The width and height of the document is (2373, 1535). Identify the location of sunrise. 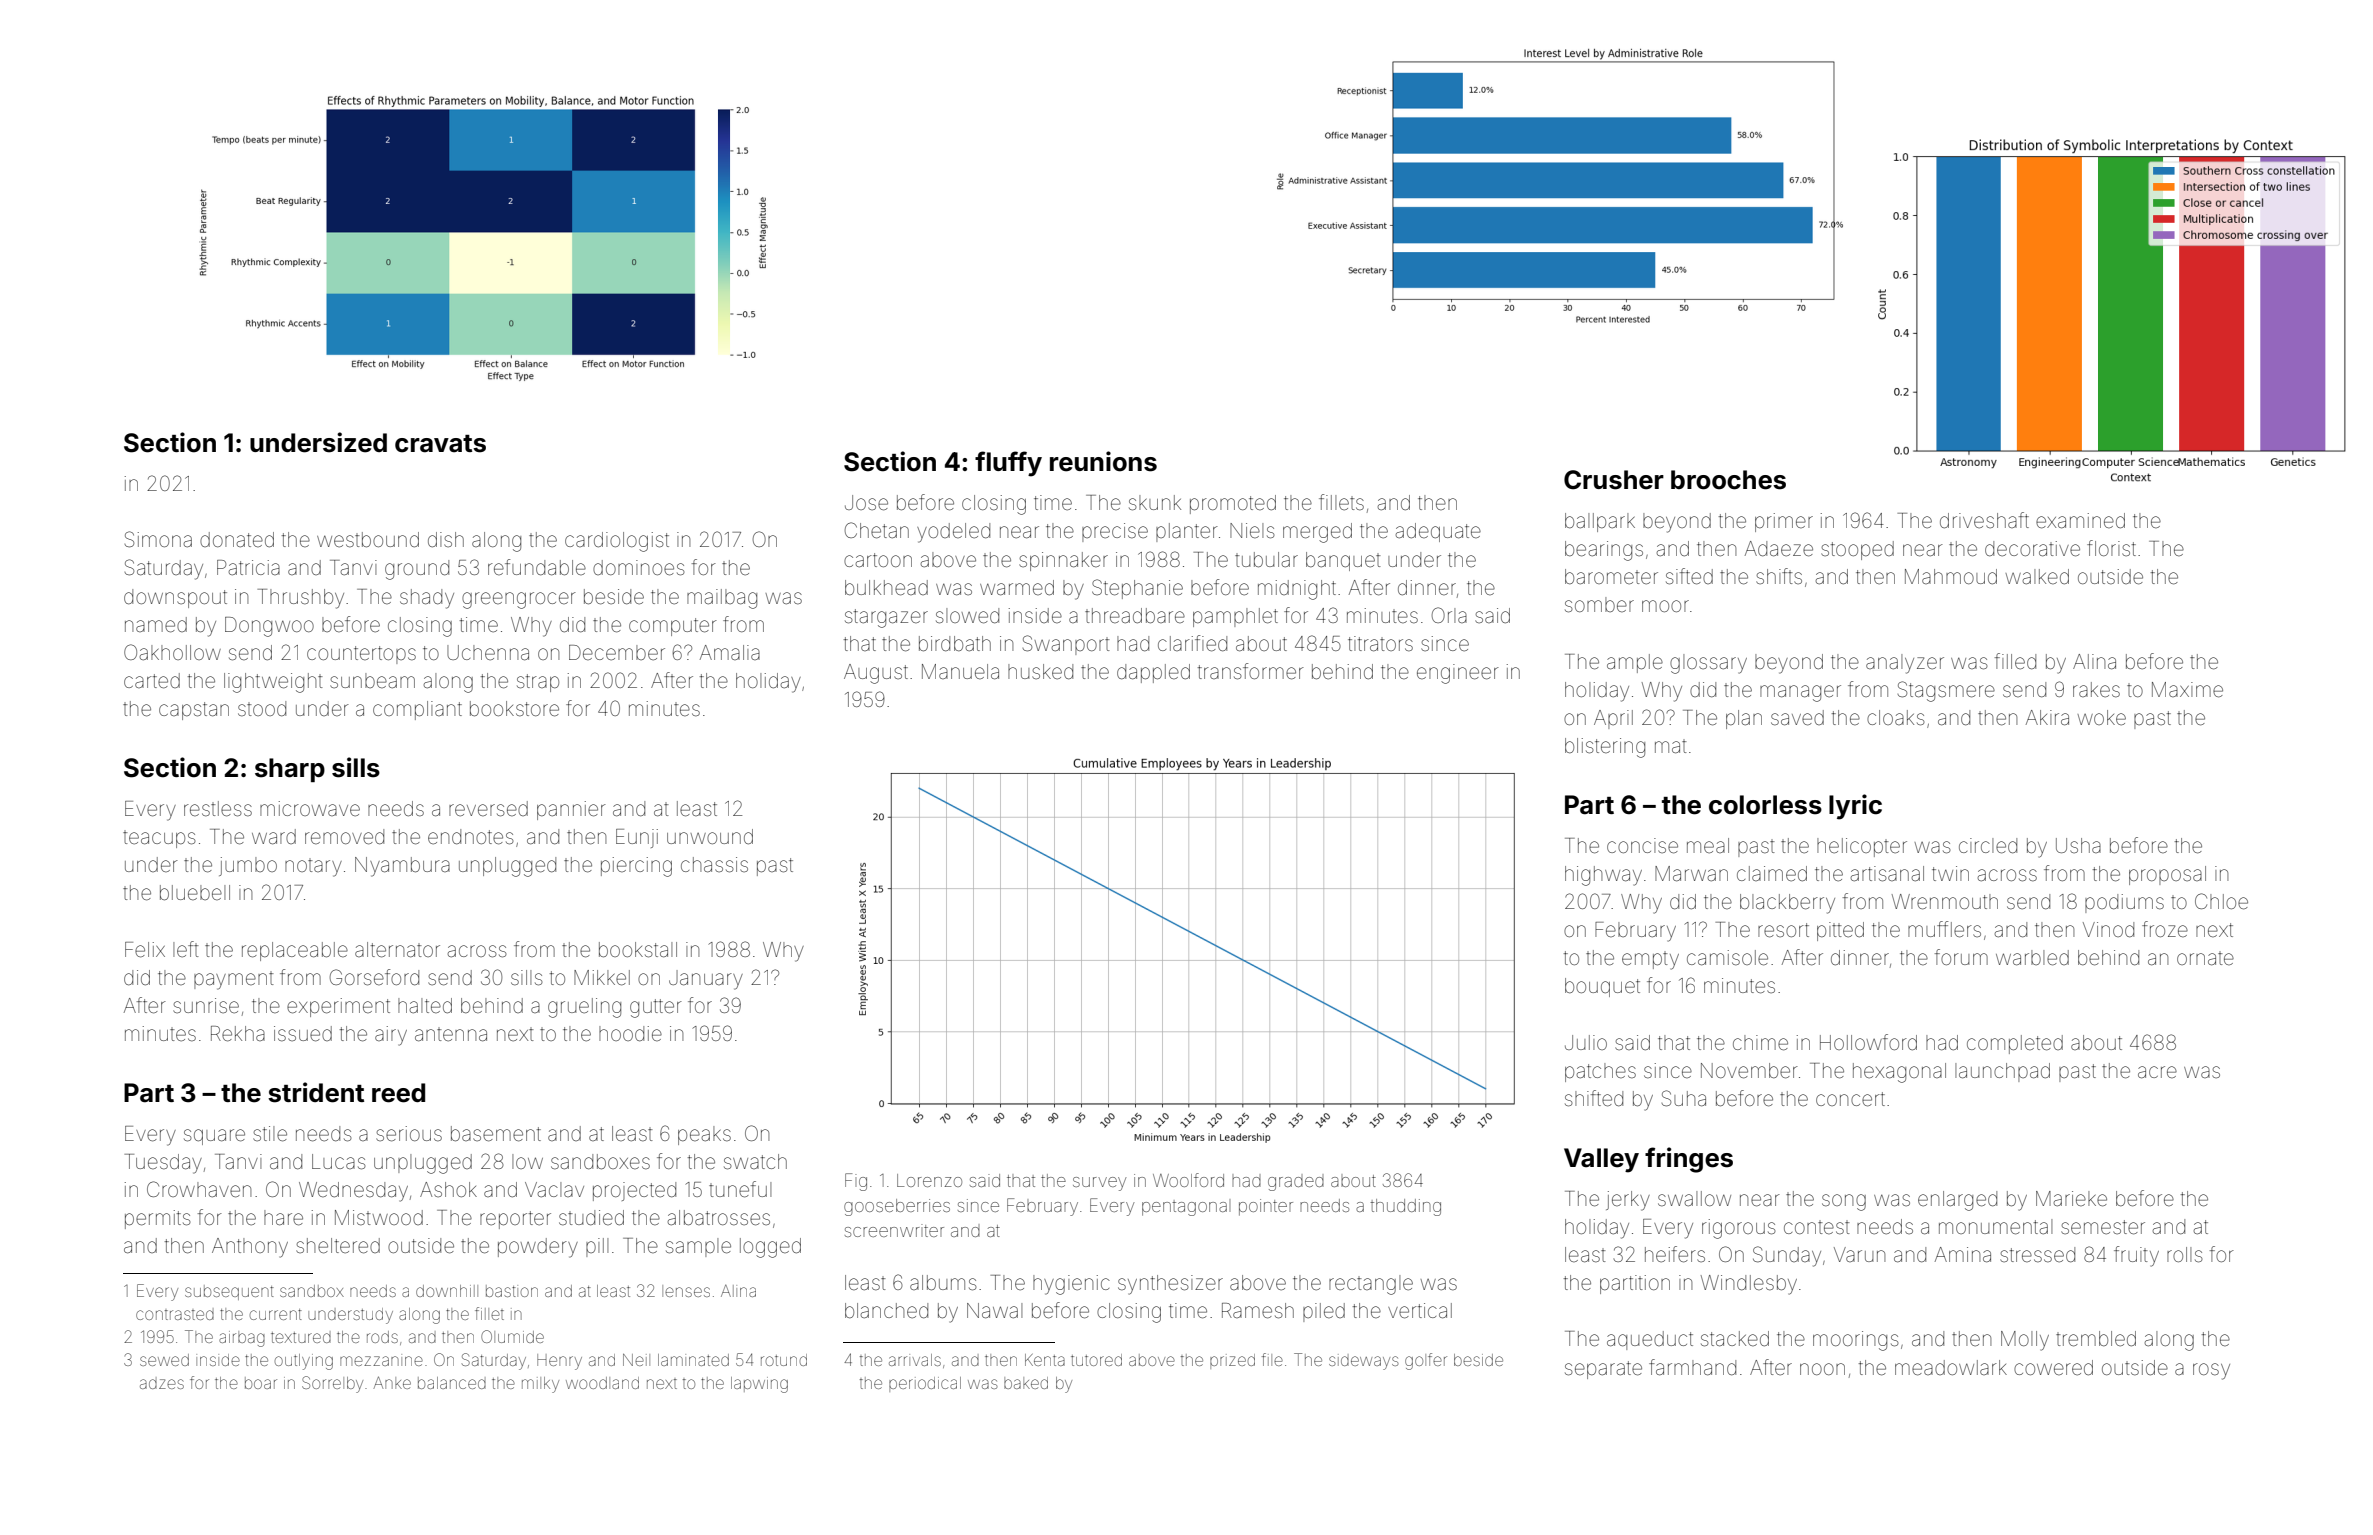
(206, 1005).
